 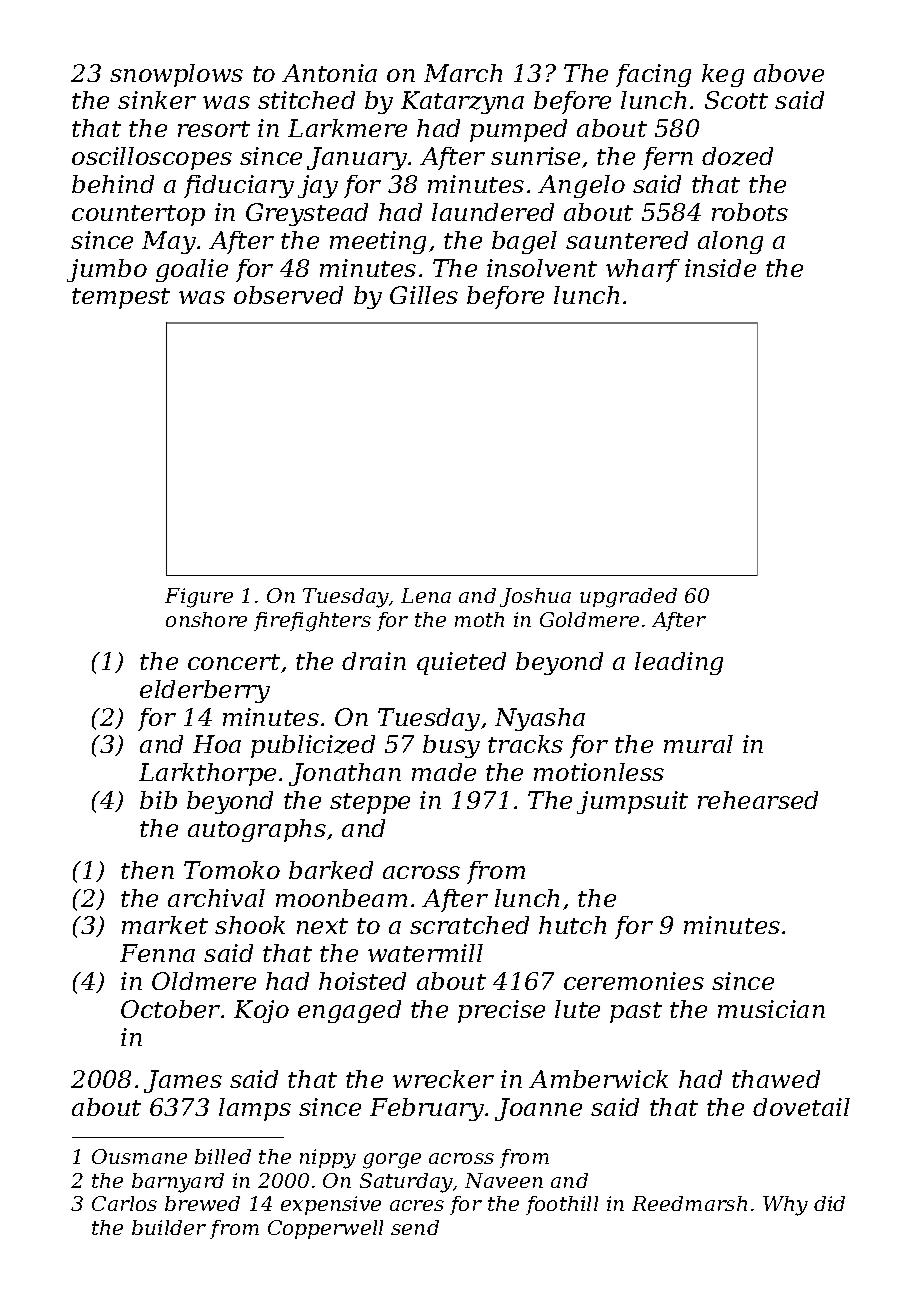 What do you see at coordinates (318, 186) in the document?
I see `jay` at bounding box center [318, 186].
